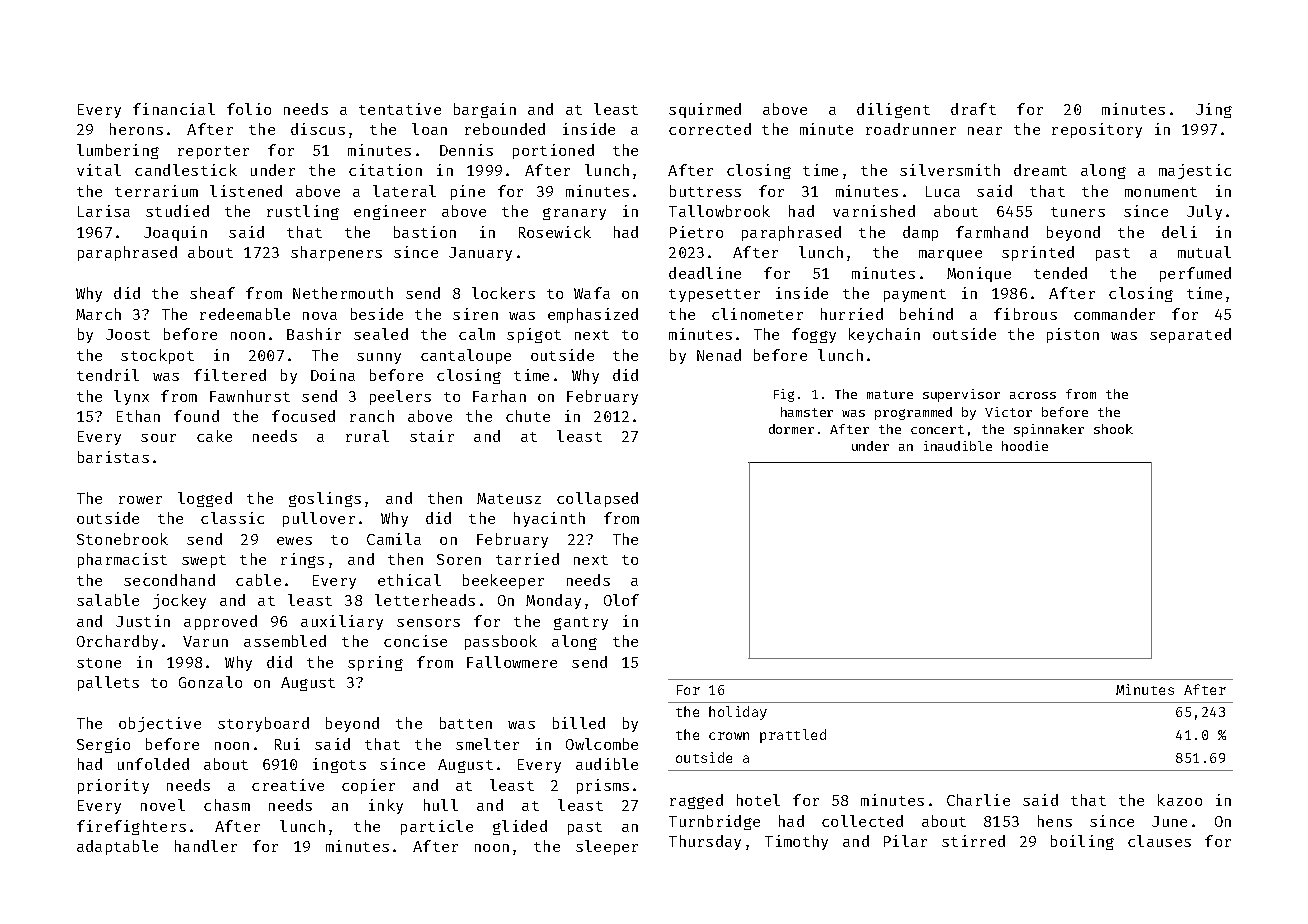 This image has width=1308, height=924. Describe the element at coordinates (432, 436) in the image. I see `stair` at that location.
